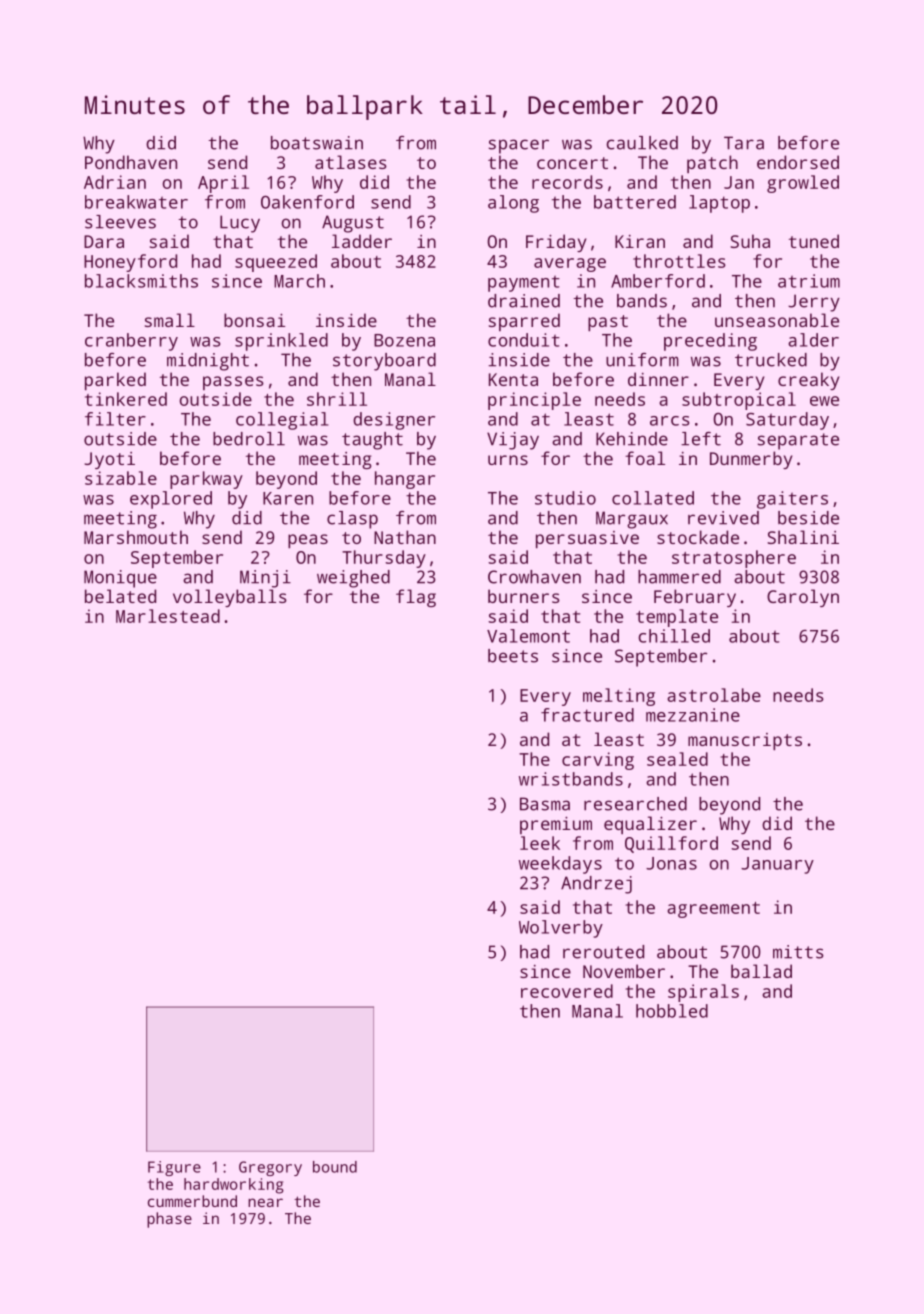 The height and width of the page is (1314, 924). What do you see at coordinates (270, 1168) in the page?
I see `Gregory` at bounding box center [270, 1168].
